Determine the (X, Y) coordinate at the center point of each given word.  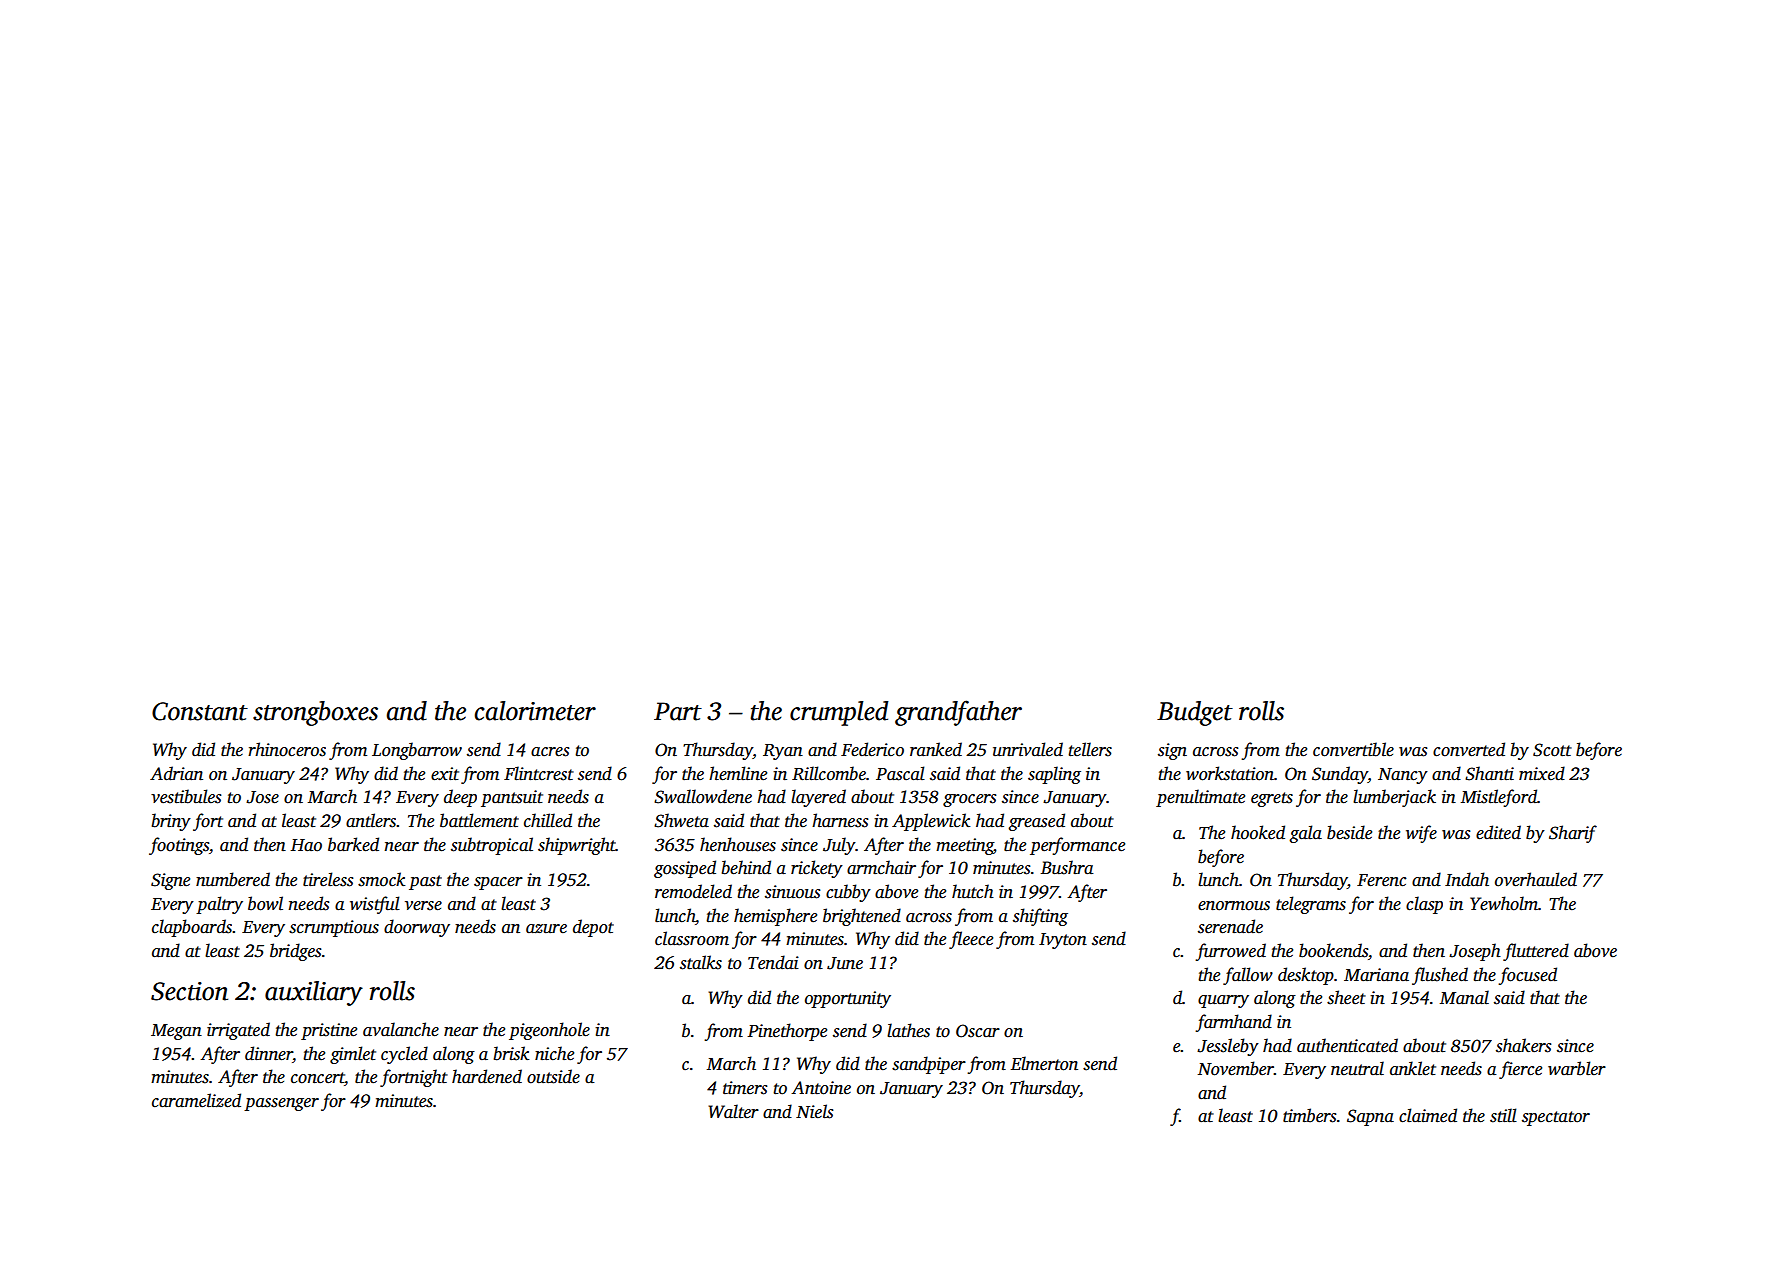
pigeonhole (549, 1031)
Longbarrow (417, 751)
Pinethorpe (787, 1032)
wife (1421, 834)
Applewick (931, 822)
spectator (1556, 1118)
